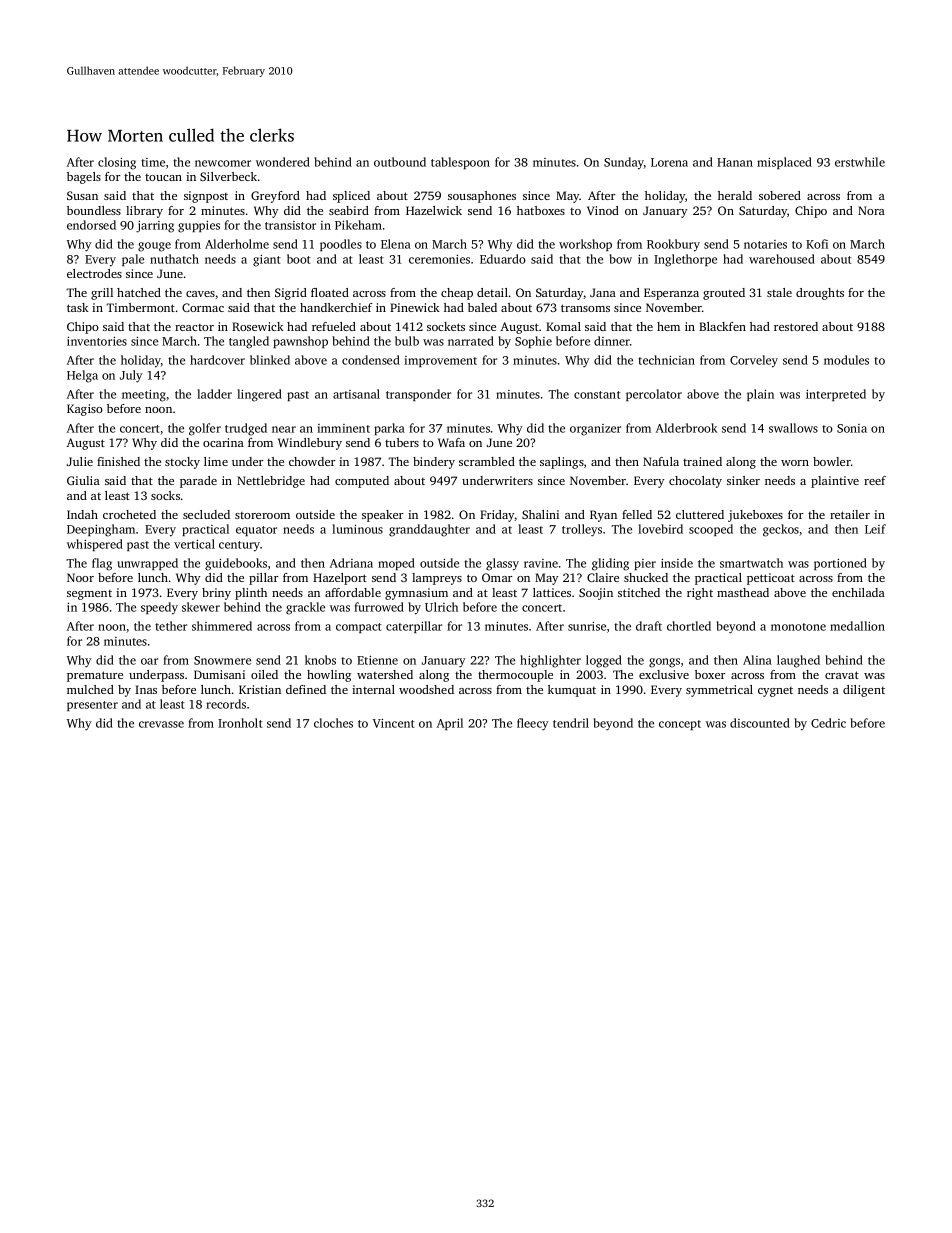 The image size is (952, 1233). I want to click on cloches, so click(333, 723).
